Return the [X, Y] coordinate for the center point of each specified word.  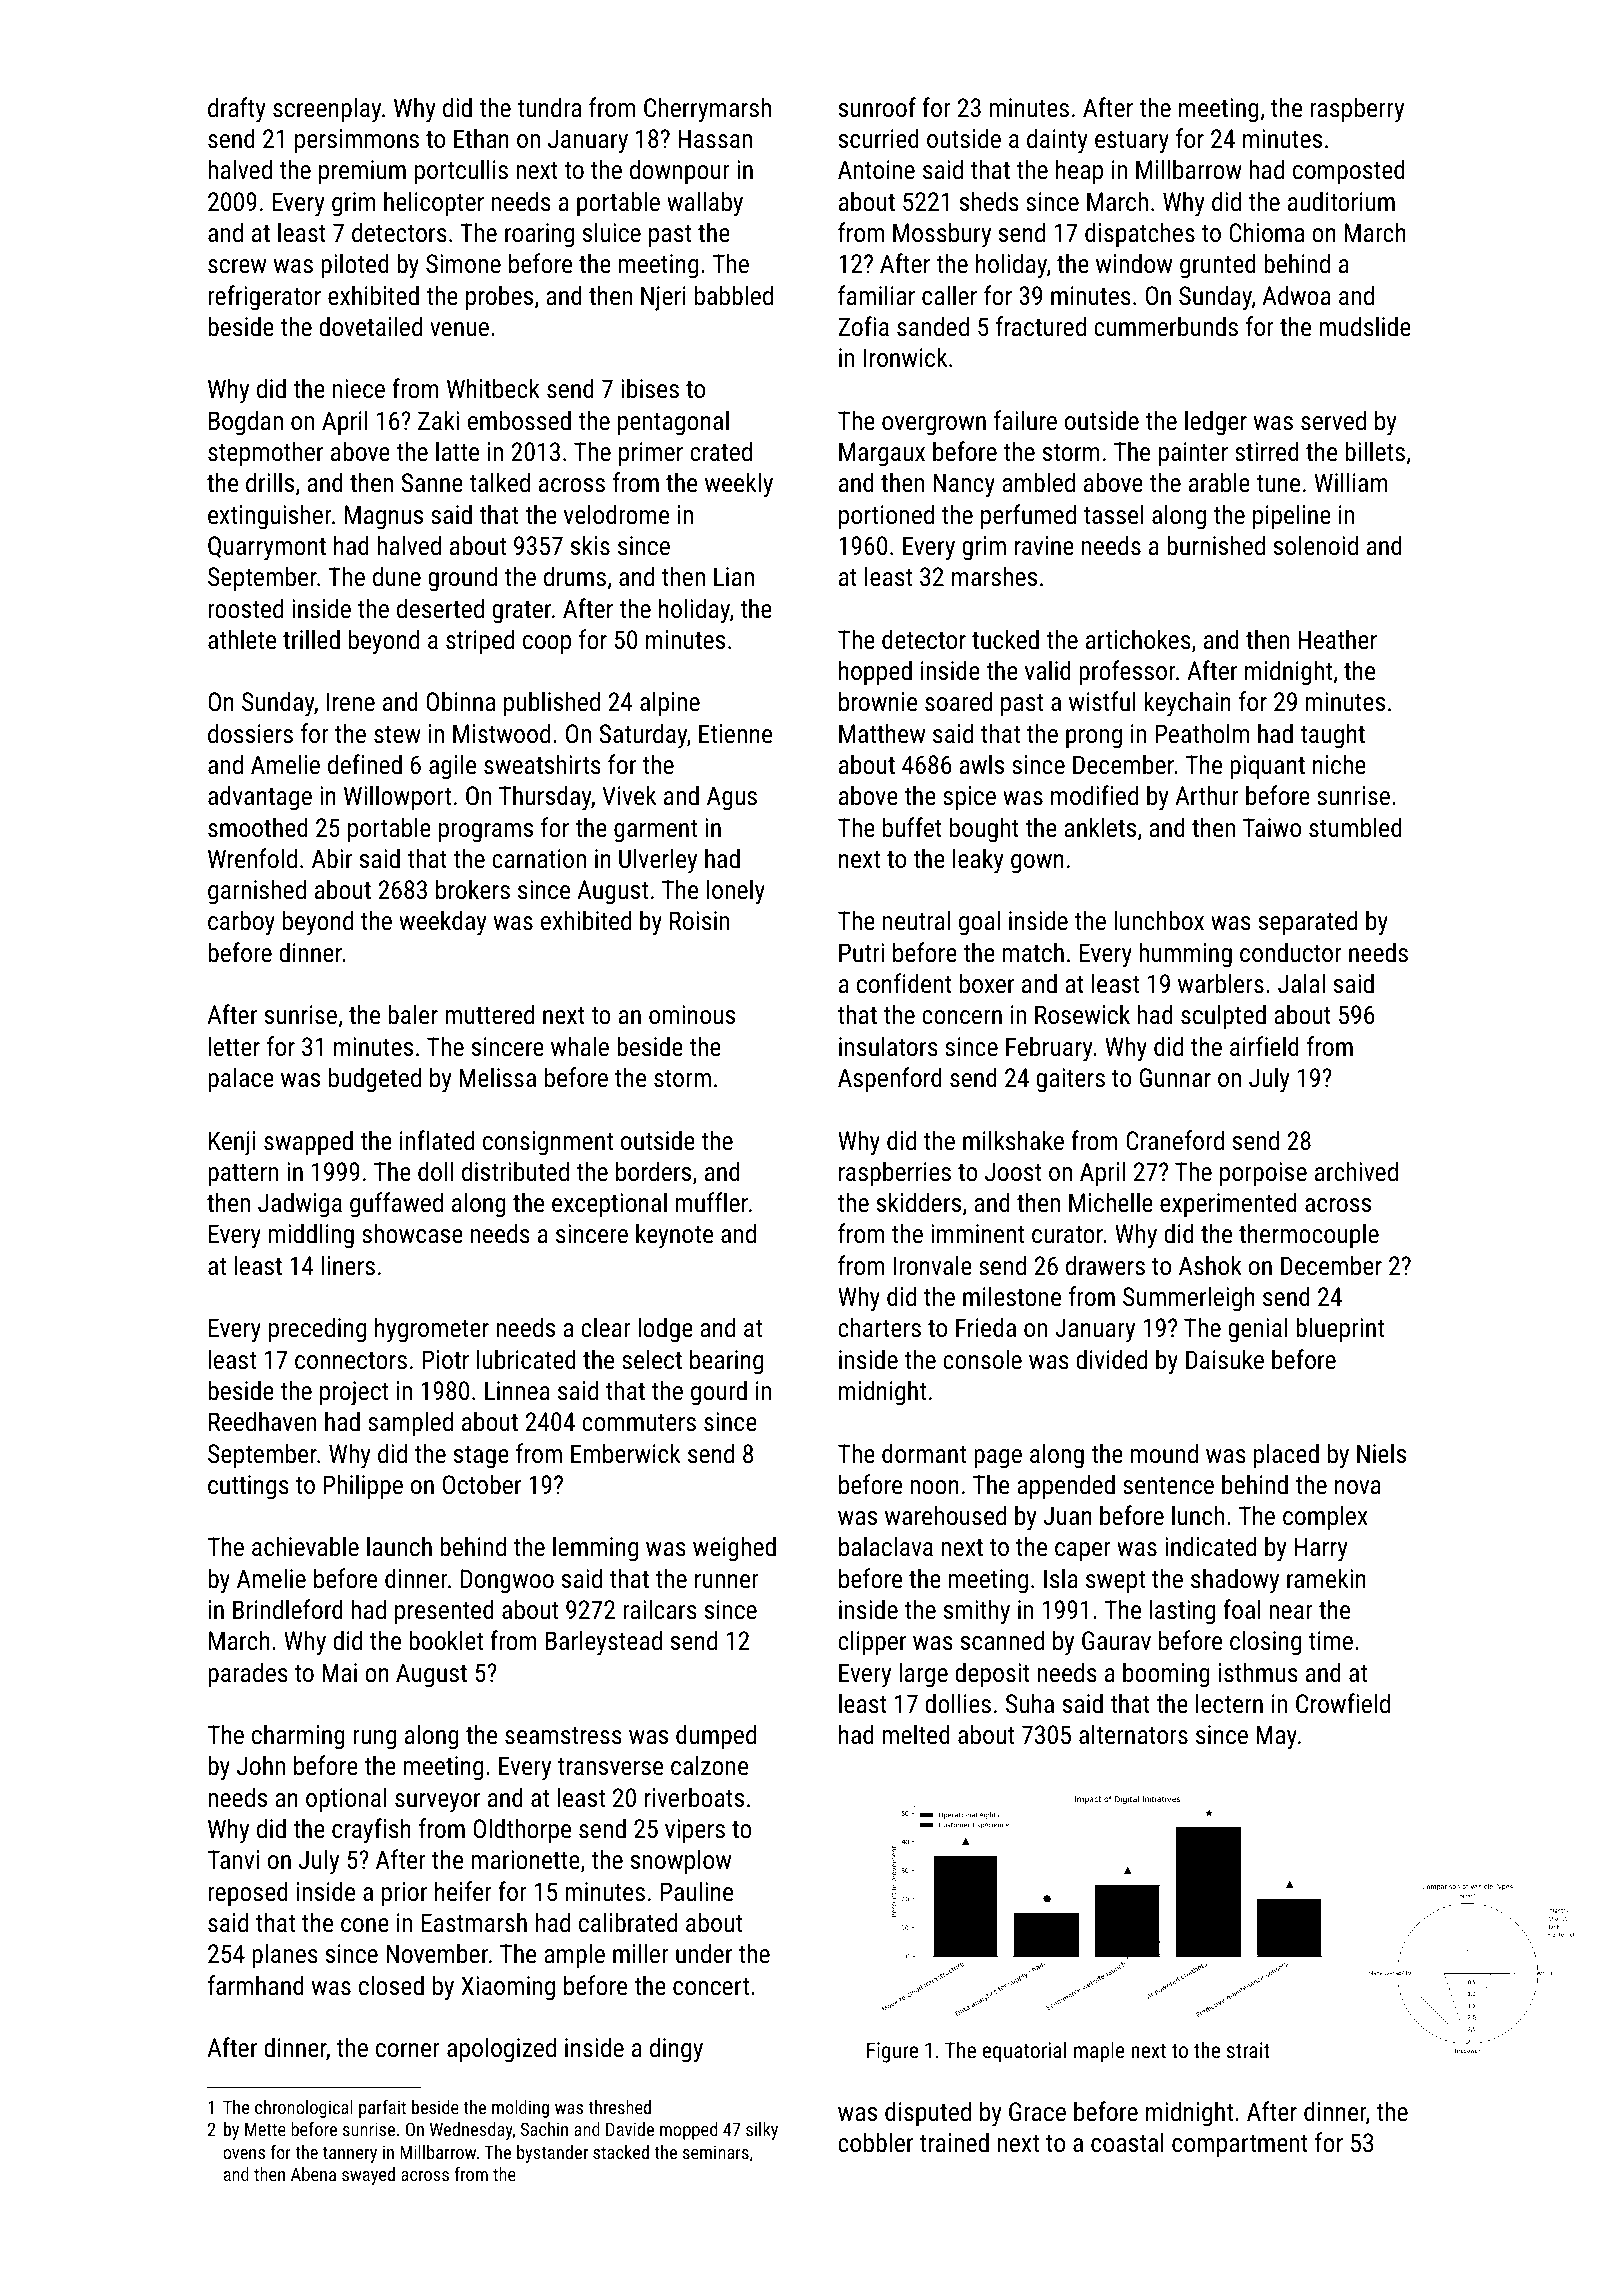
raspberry [1357, 110]
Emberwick [625, 1453]
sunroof [877, 107]
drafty [237, 110]
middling [311, 1236]
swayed [368, 2176]
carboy [241, 923]
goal [979, 923]
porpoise [1263, 1174]
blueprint [1340, 1330]
